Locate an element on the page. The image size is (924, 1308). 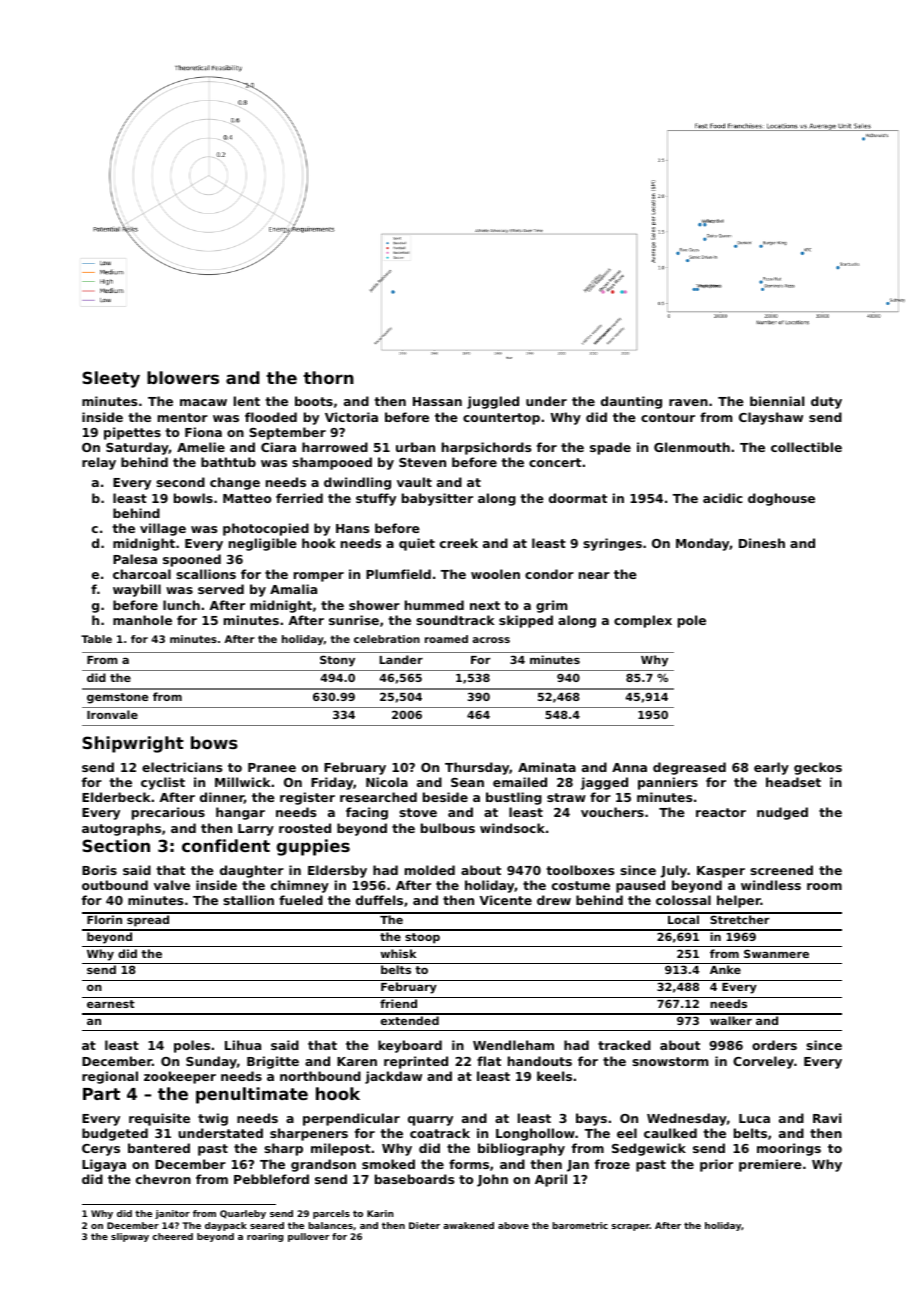
Wendleham is located at coordinates (513, 1045).
